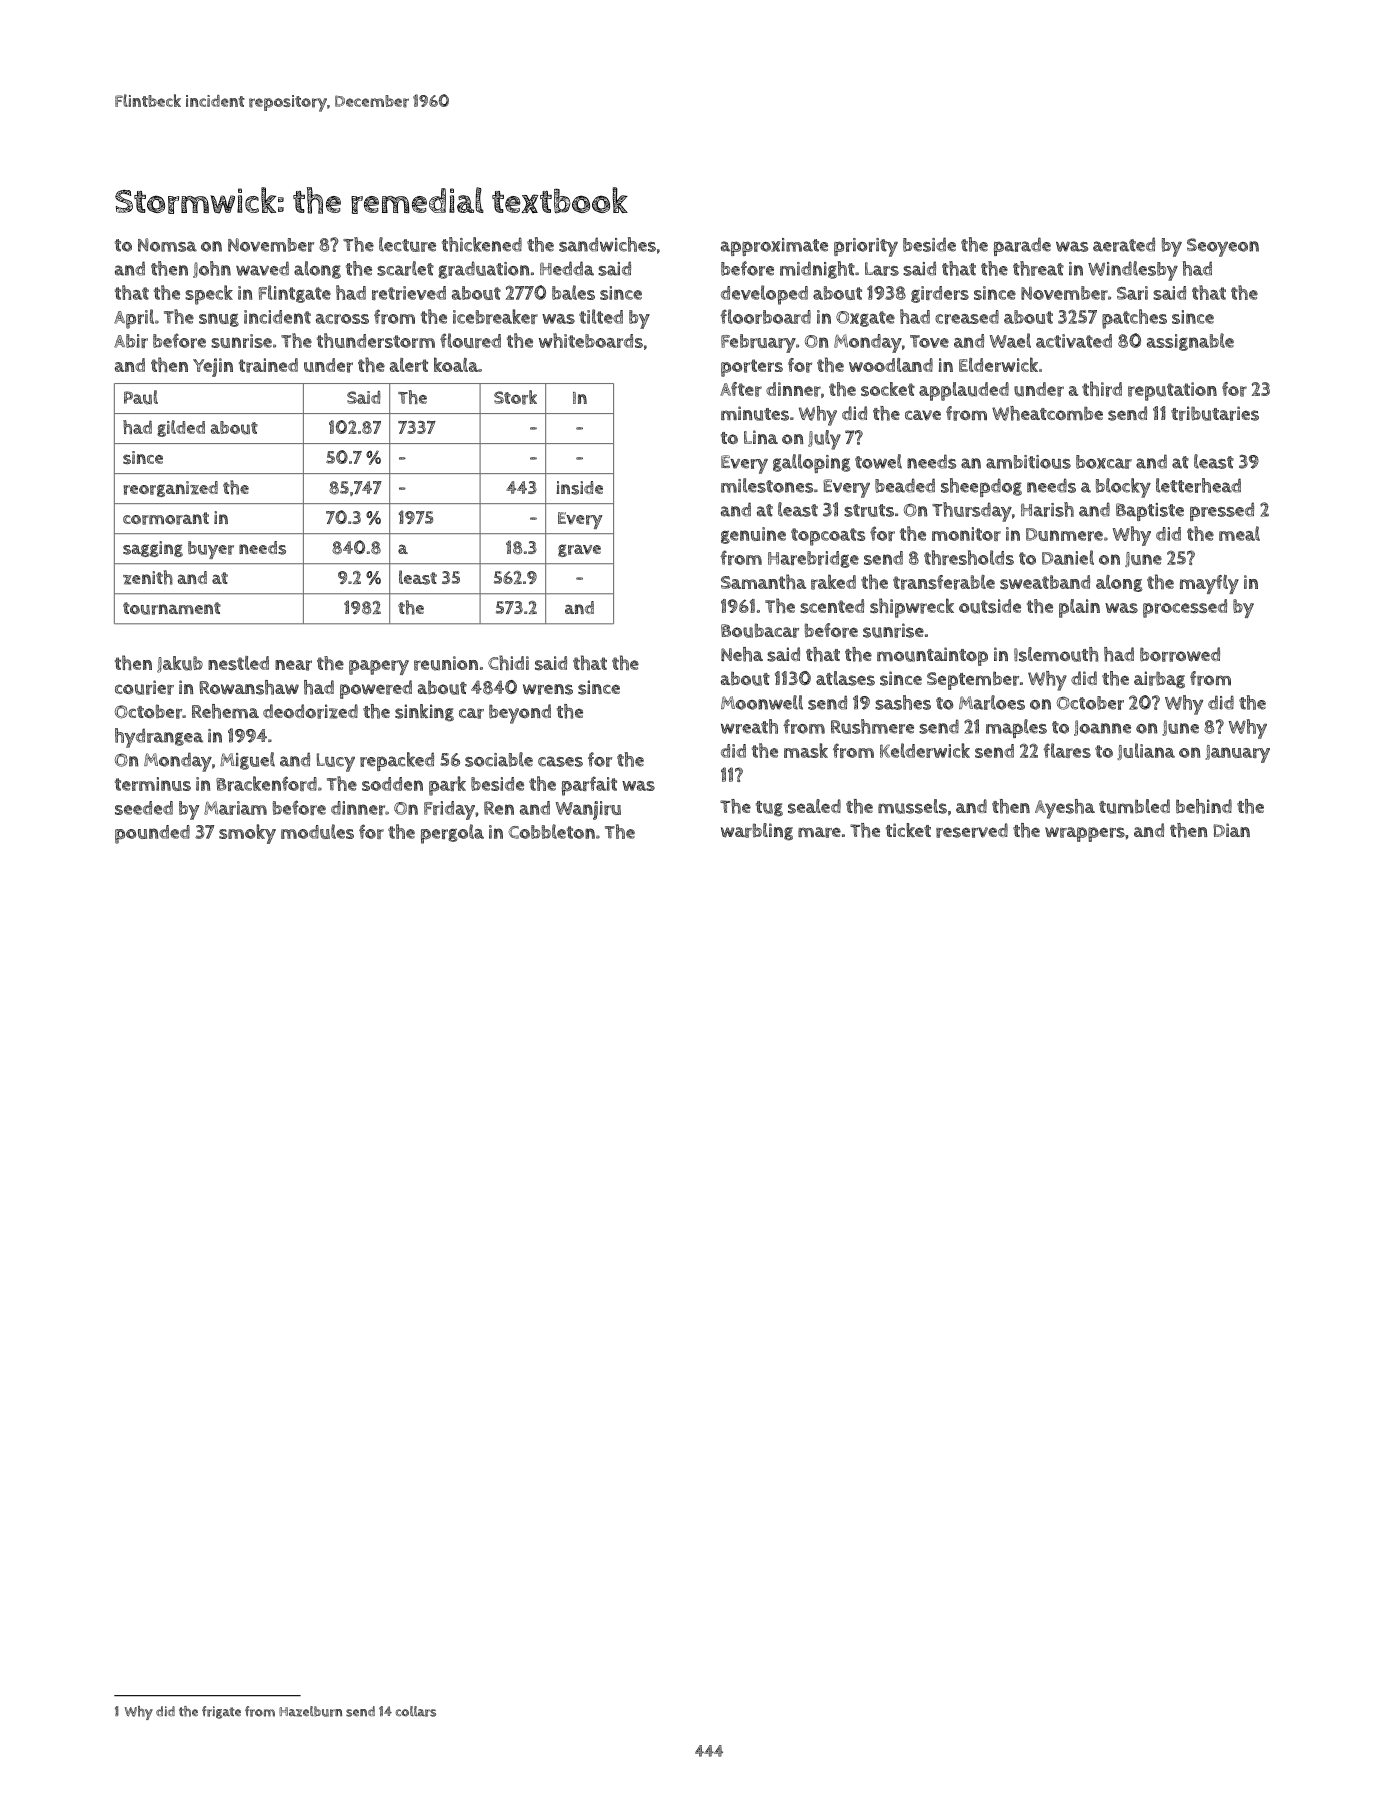  Describe the element at coordinates (972, 830) in the document. I see `reserved` at that location.
